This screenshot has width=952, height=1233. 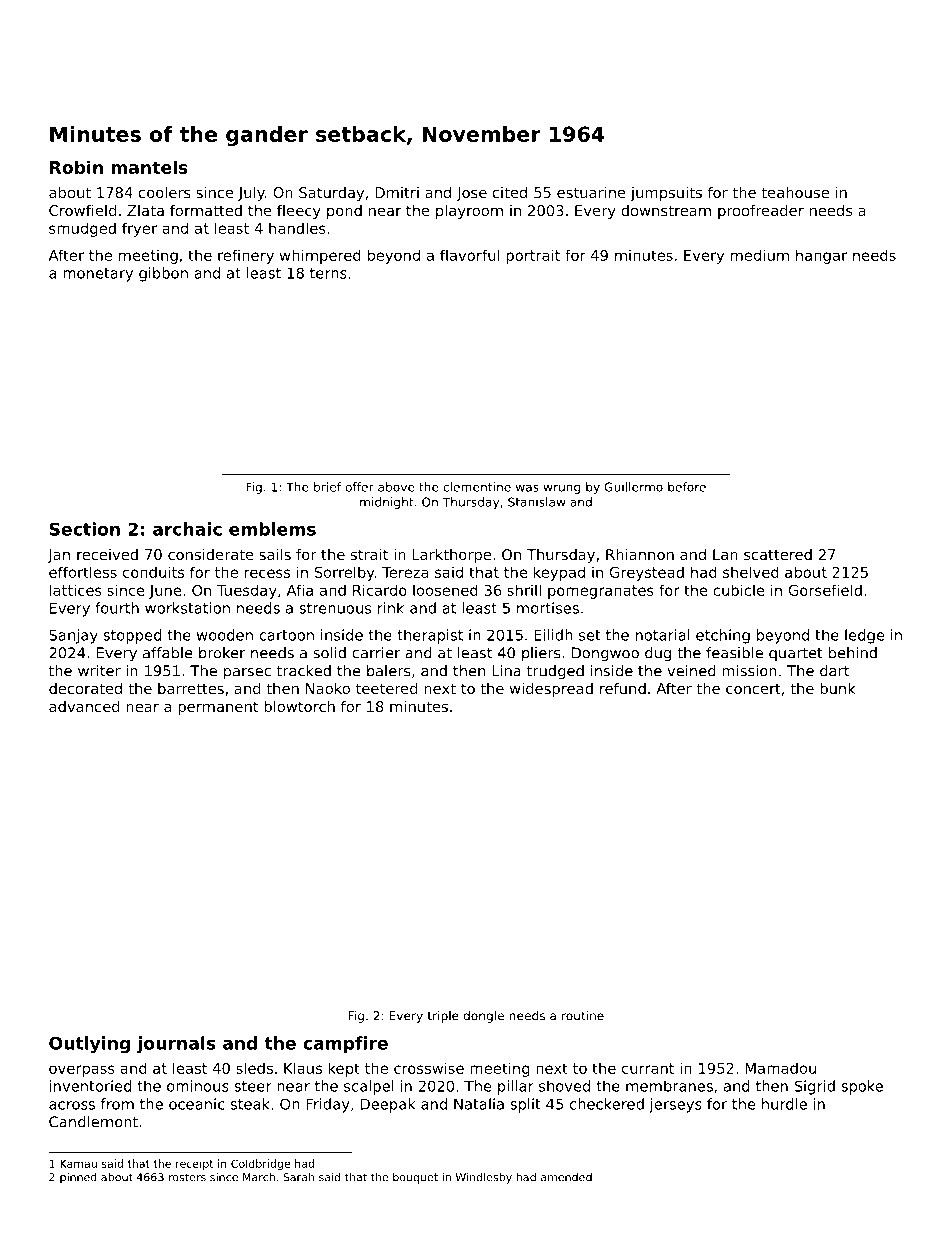 What do you see at coordinates (778, 554) in the screenshot?
I see `scattered` at bounding box center [778, 554].
